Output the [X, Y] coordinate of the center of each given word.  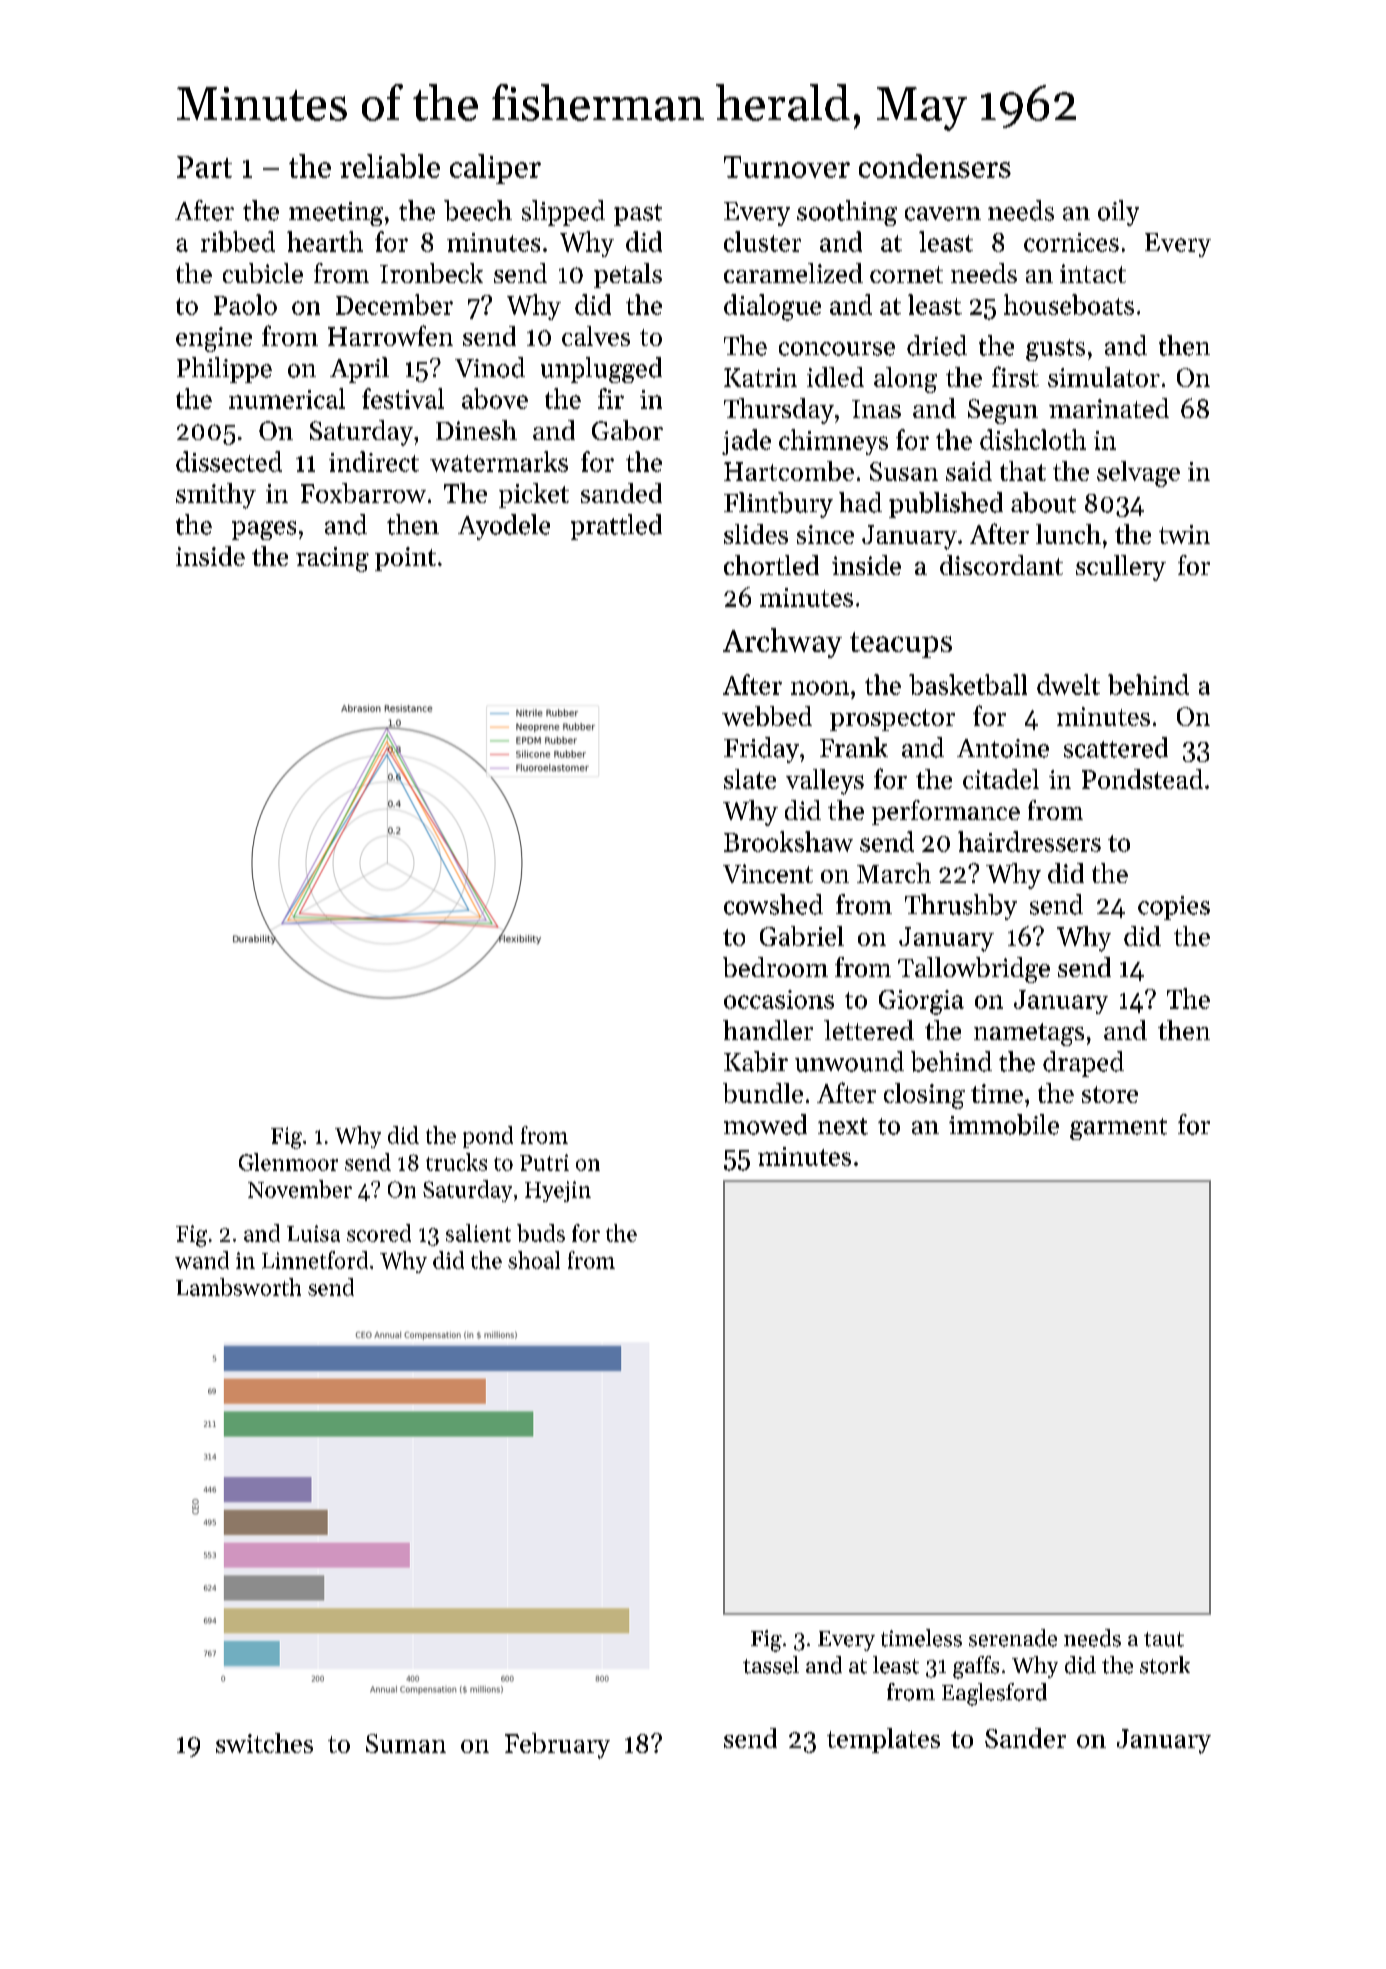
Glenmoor [288, 1162]
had [860, 502]
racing [332, 559]
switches [264, 1743]
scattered [1116, 747]
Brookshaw [788, 841]
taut [1164, 1639]
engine [214, 339]
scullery [1121, 568]
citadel [1001, 779]
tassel [771, 1665]
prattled [616, 527]
